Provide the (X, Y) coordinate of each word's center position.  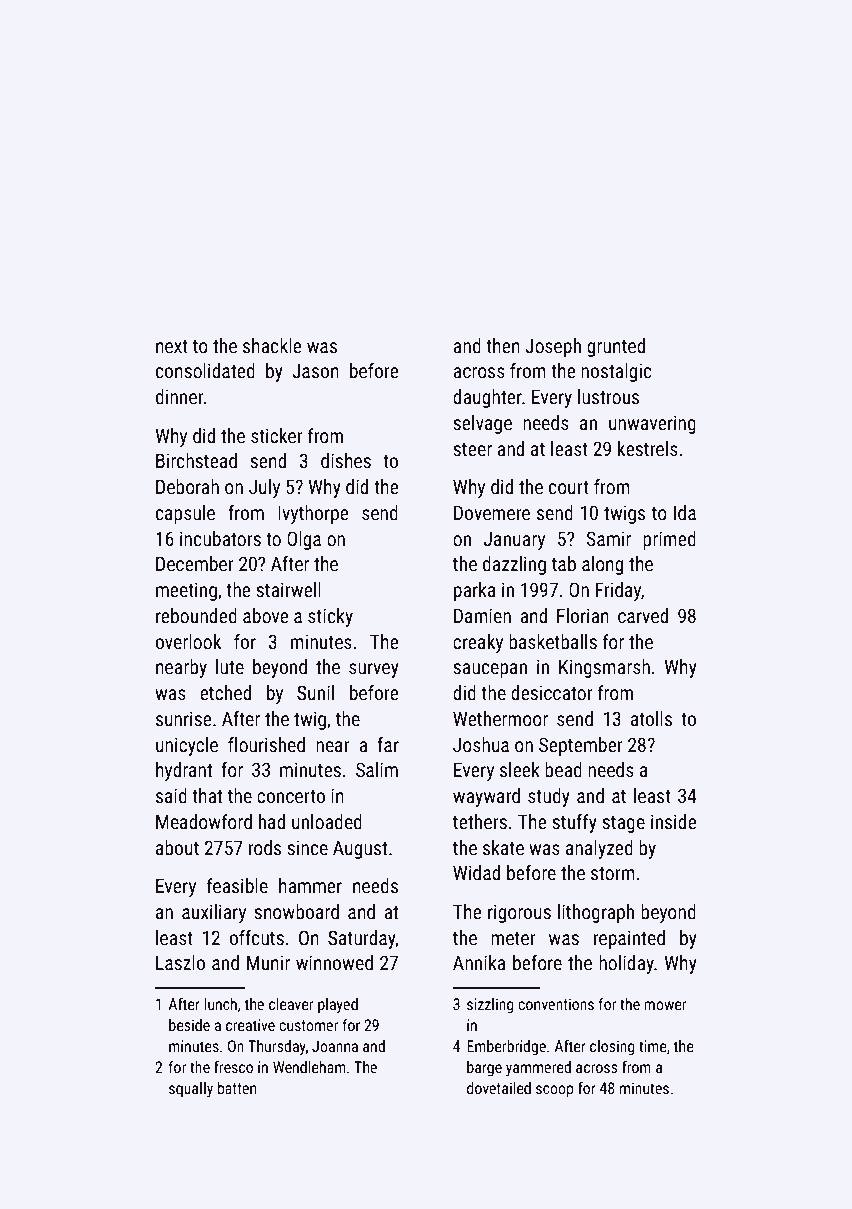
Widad (476, 872)
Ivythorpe (313, 514)
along (602, 565)
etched (225, 692)
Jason (315, 370)
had (272, 821)
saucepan (490, 670)
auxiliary (214, 913)
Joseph (553, 347)
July (264, 488)
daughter (487, 398)
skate (503, 847)
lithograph (596, 913)
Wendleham (309, 1067)
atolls (651, 718)
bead (563, 769)
